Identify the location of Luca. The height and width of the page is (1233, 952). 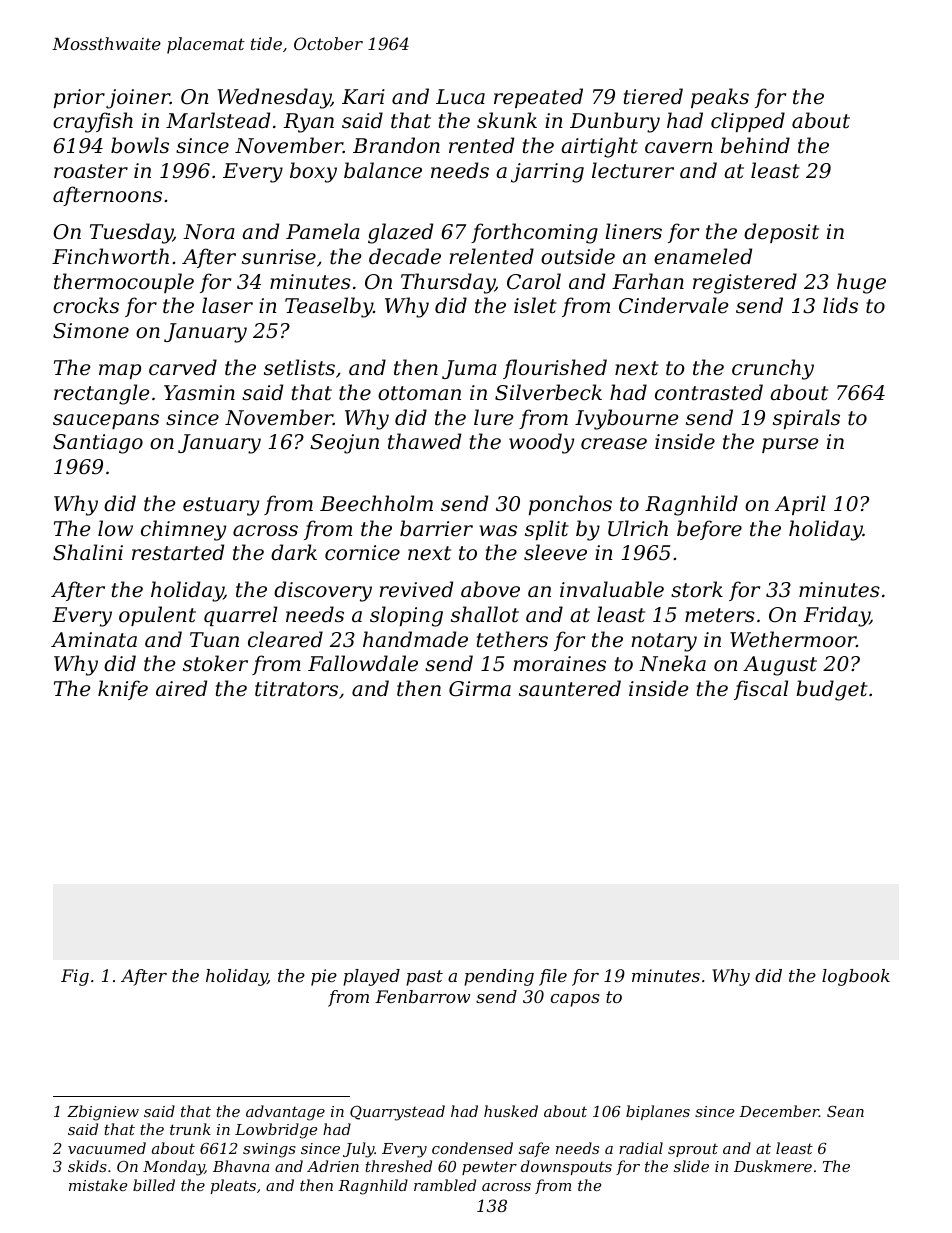
(460, 97).
